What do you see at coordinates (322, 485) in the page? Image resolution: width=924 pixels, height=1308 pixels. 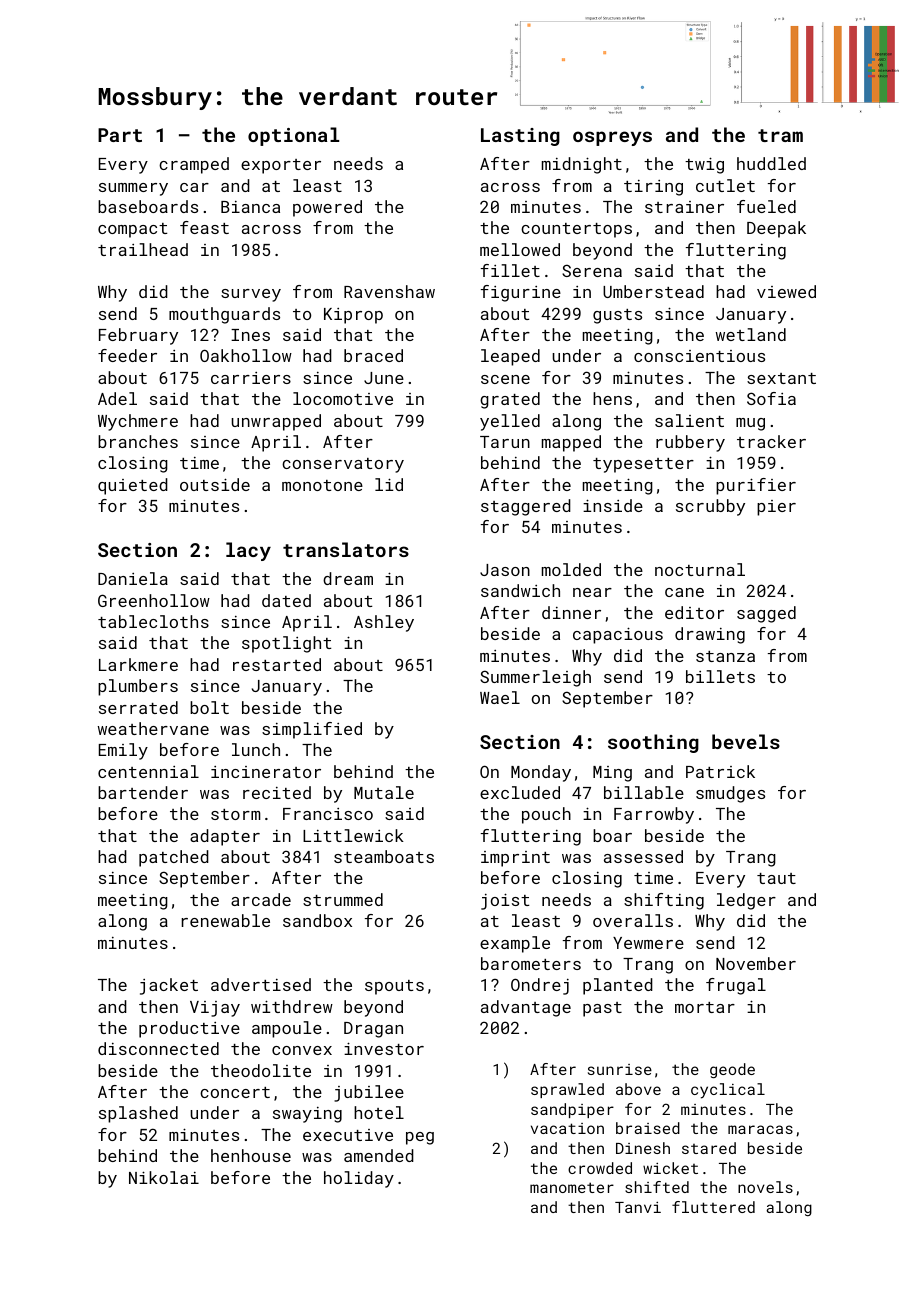 I see `monotone` at bounding box center [322, 485].
